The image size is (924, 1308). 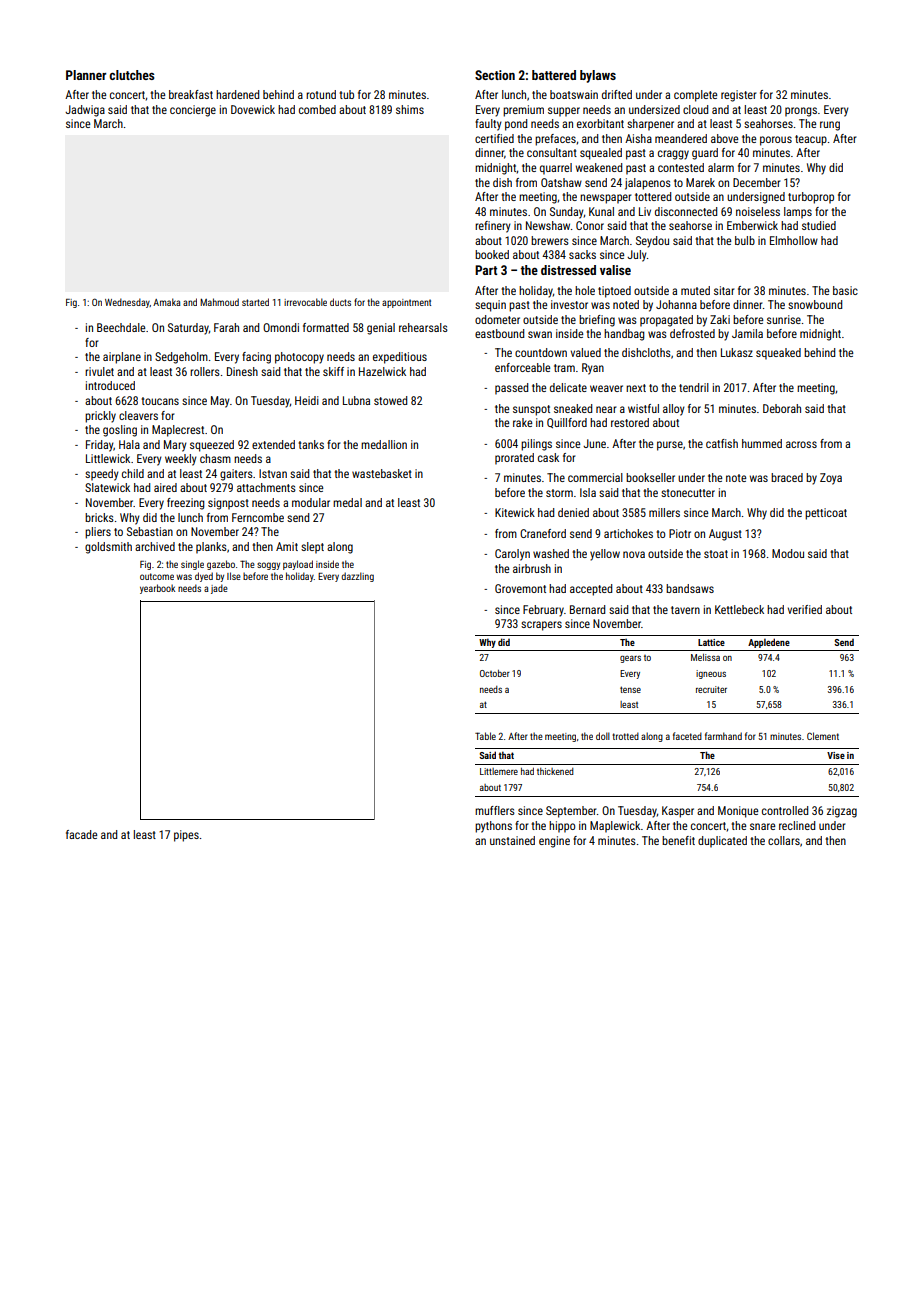 I want to click on Jadwiga, so click(x=85, y=111).
